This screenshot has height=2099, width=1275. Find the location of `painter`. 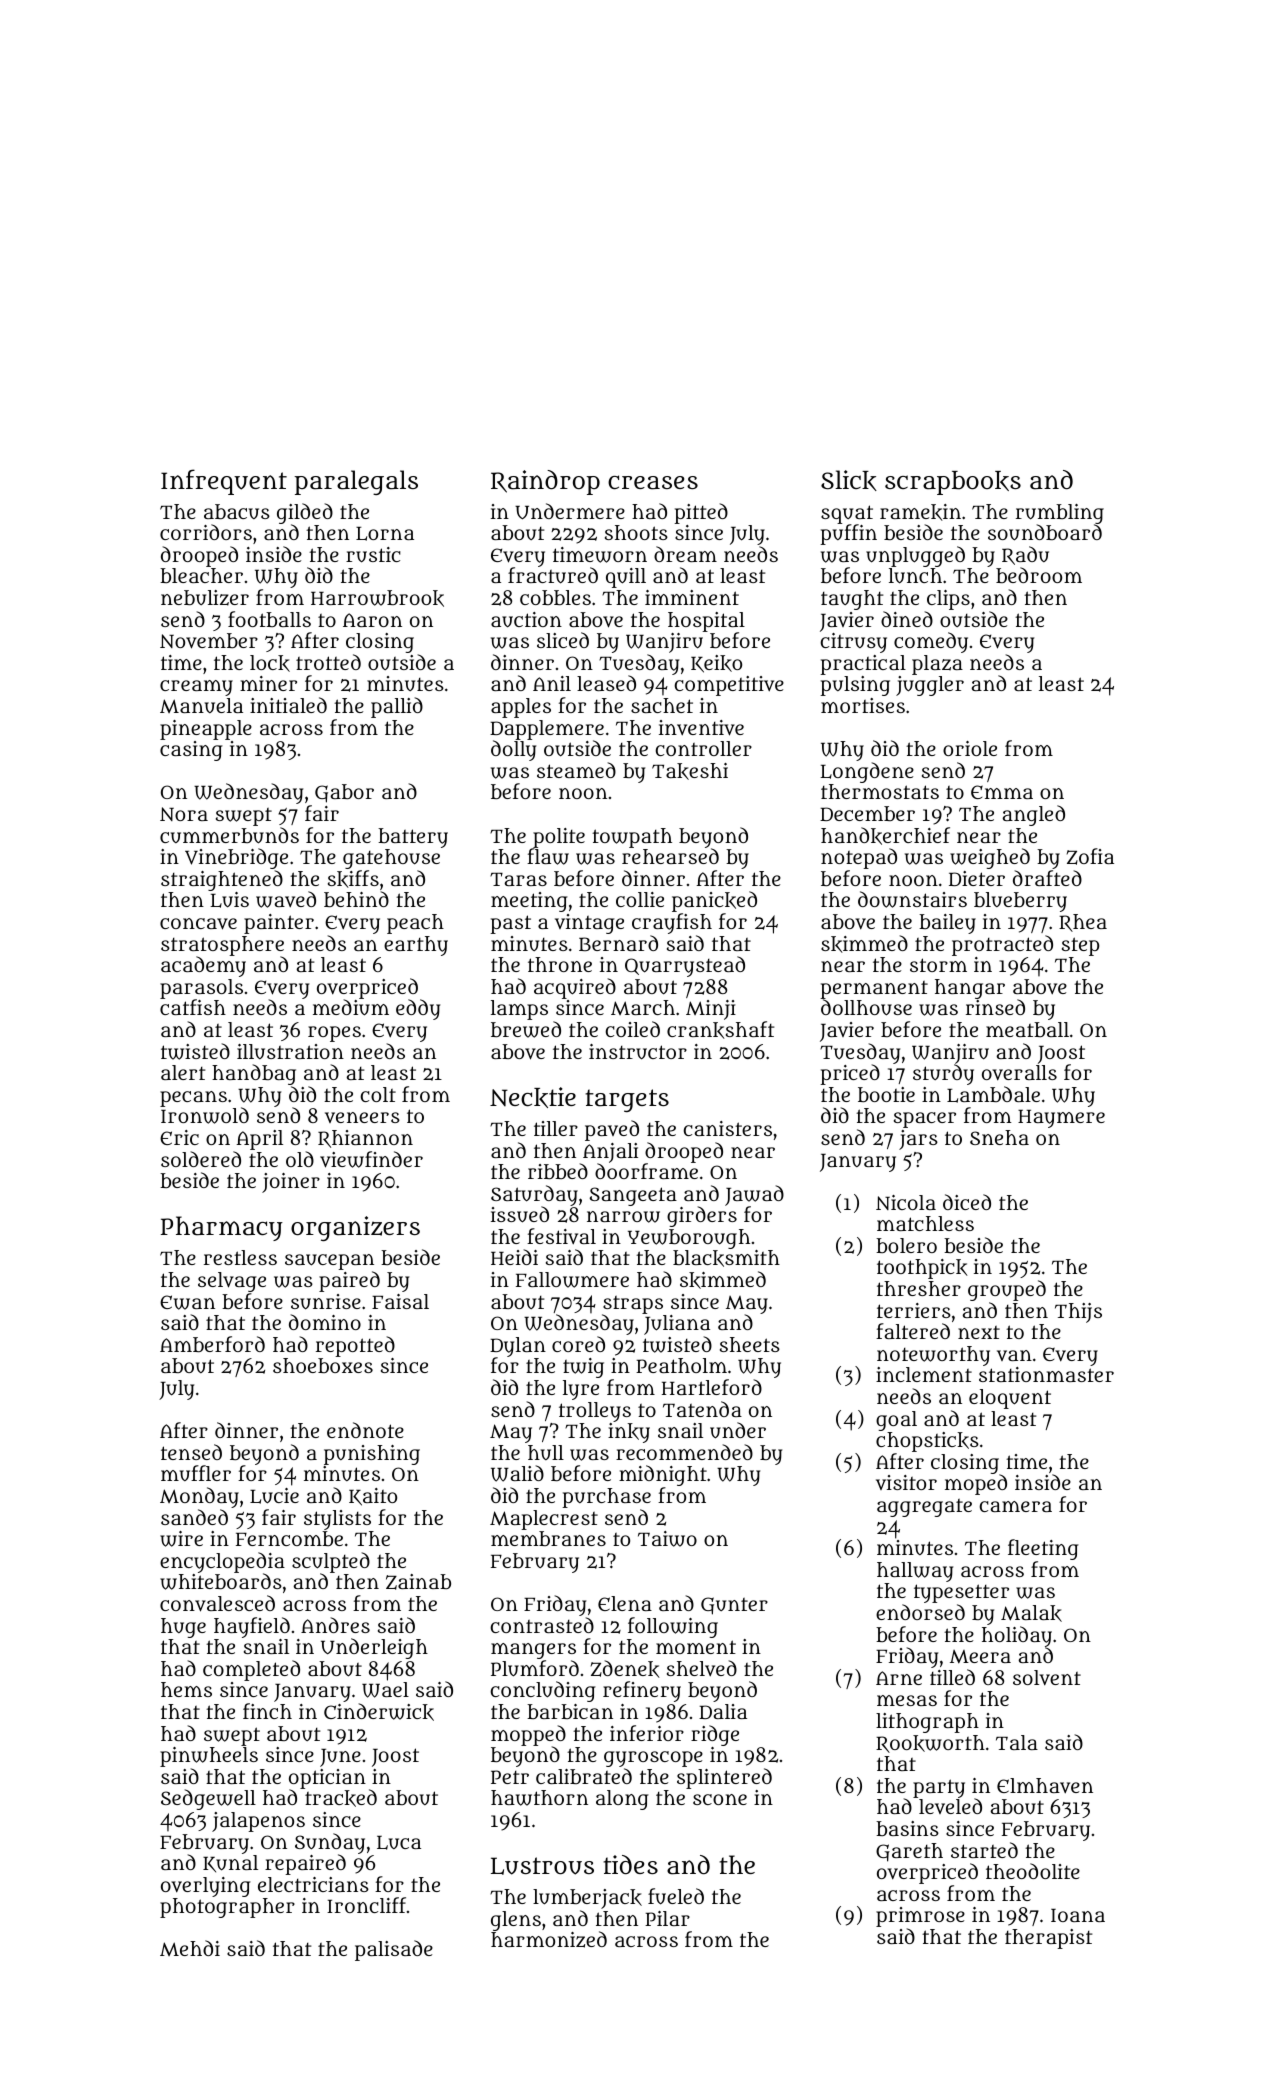

painter is located at coordinates (279, 924).
